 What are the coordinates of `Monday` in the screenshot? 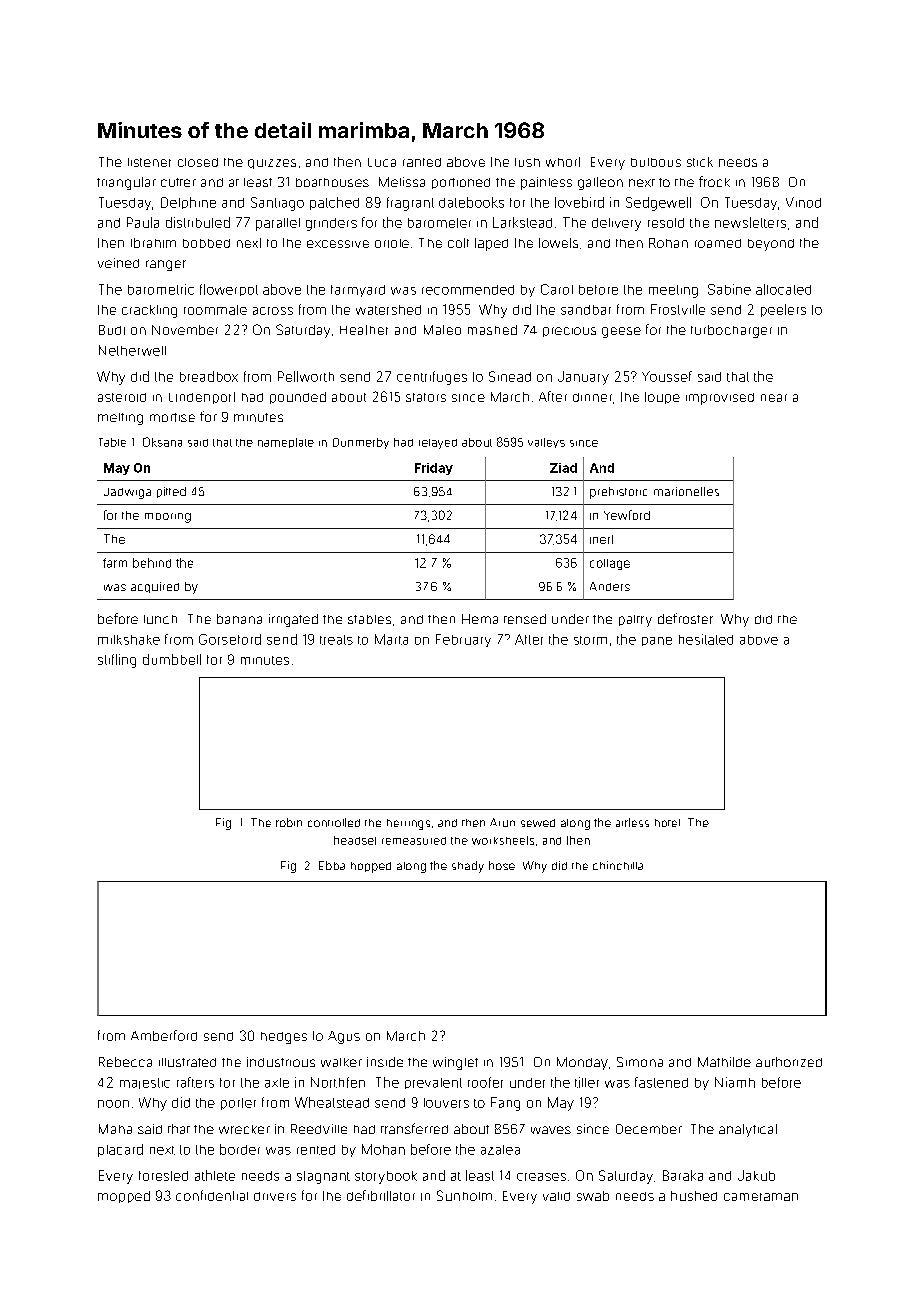 It's located at (582, 1063).
